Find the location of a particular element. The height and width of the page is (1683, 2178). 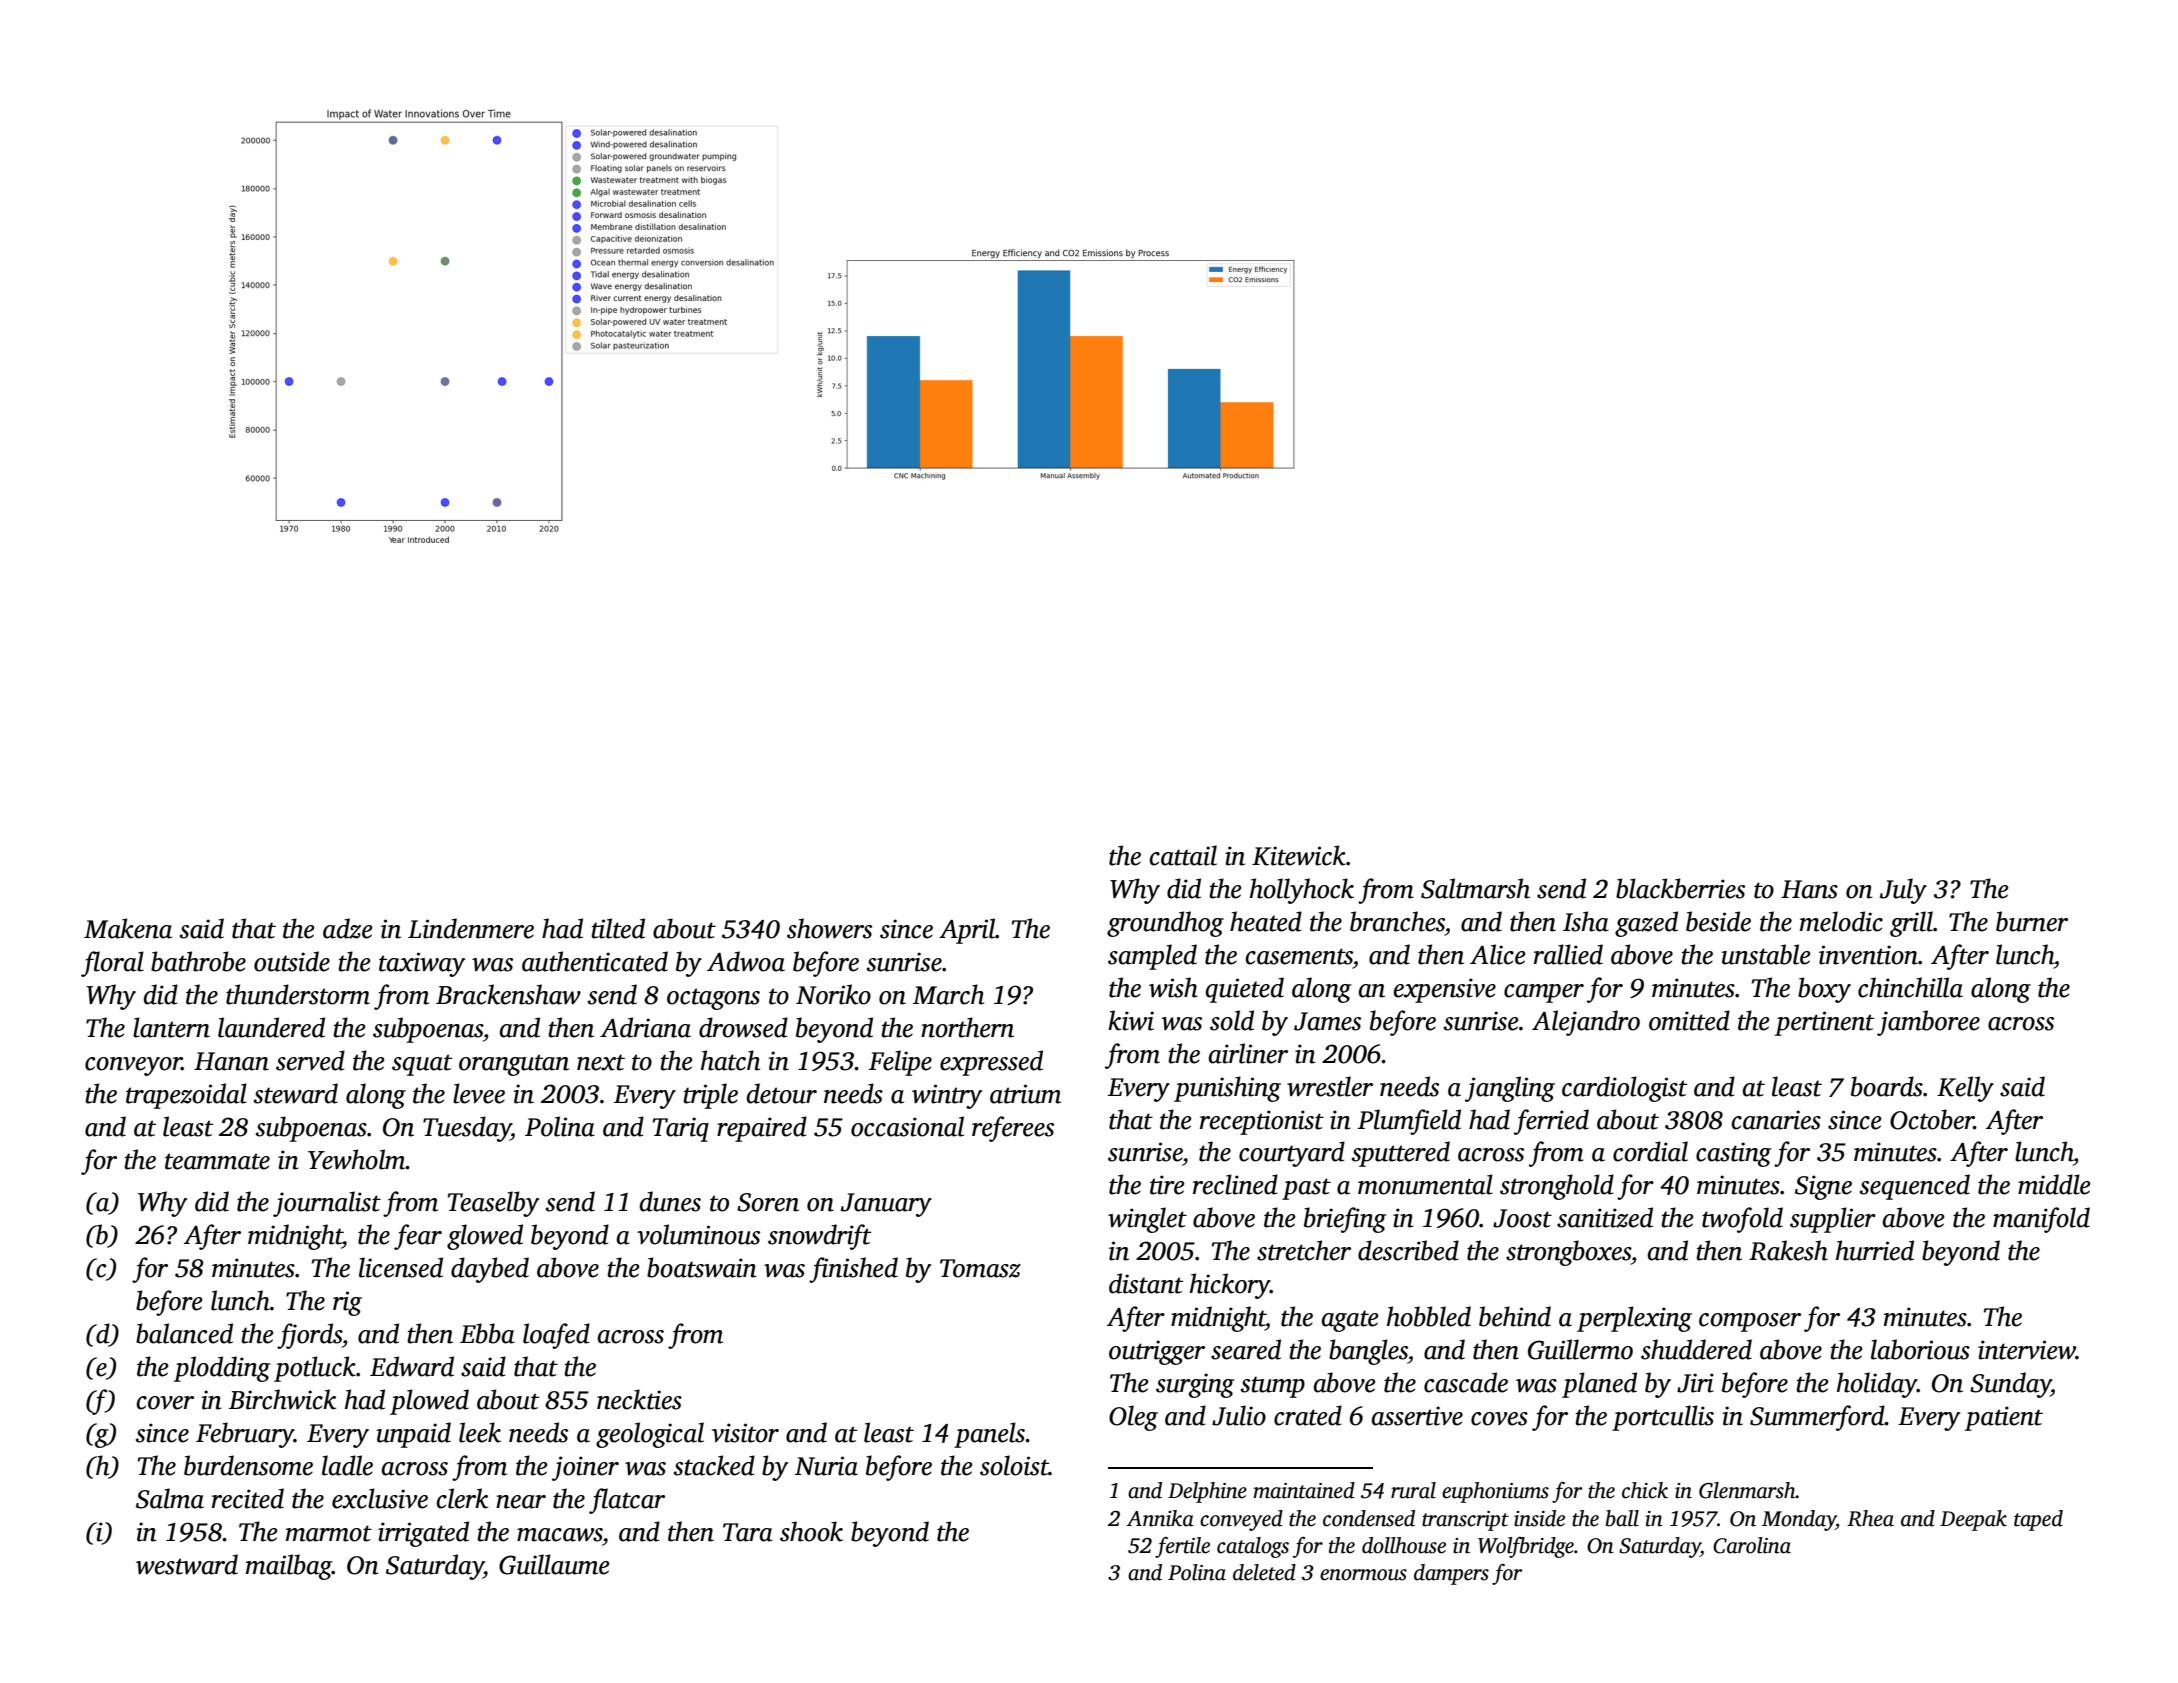

tilted is located at coordinates (618, 928).
